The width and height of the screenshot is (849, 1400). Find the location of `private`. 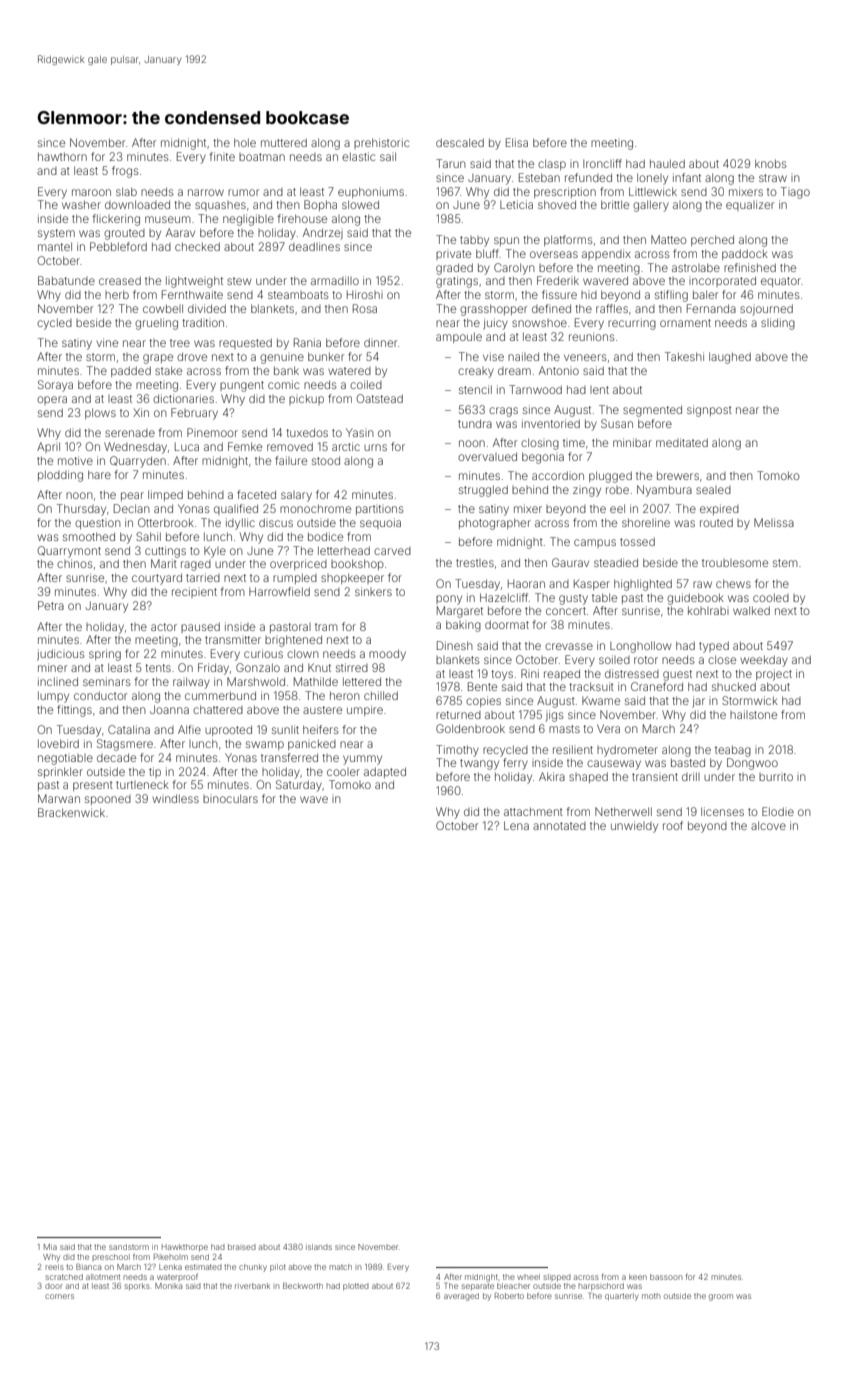

private is located at coordinates (453, 255).
